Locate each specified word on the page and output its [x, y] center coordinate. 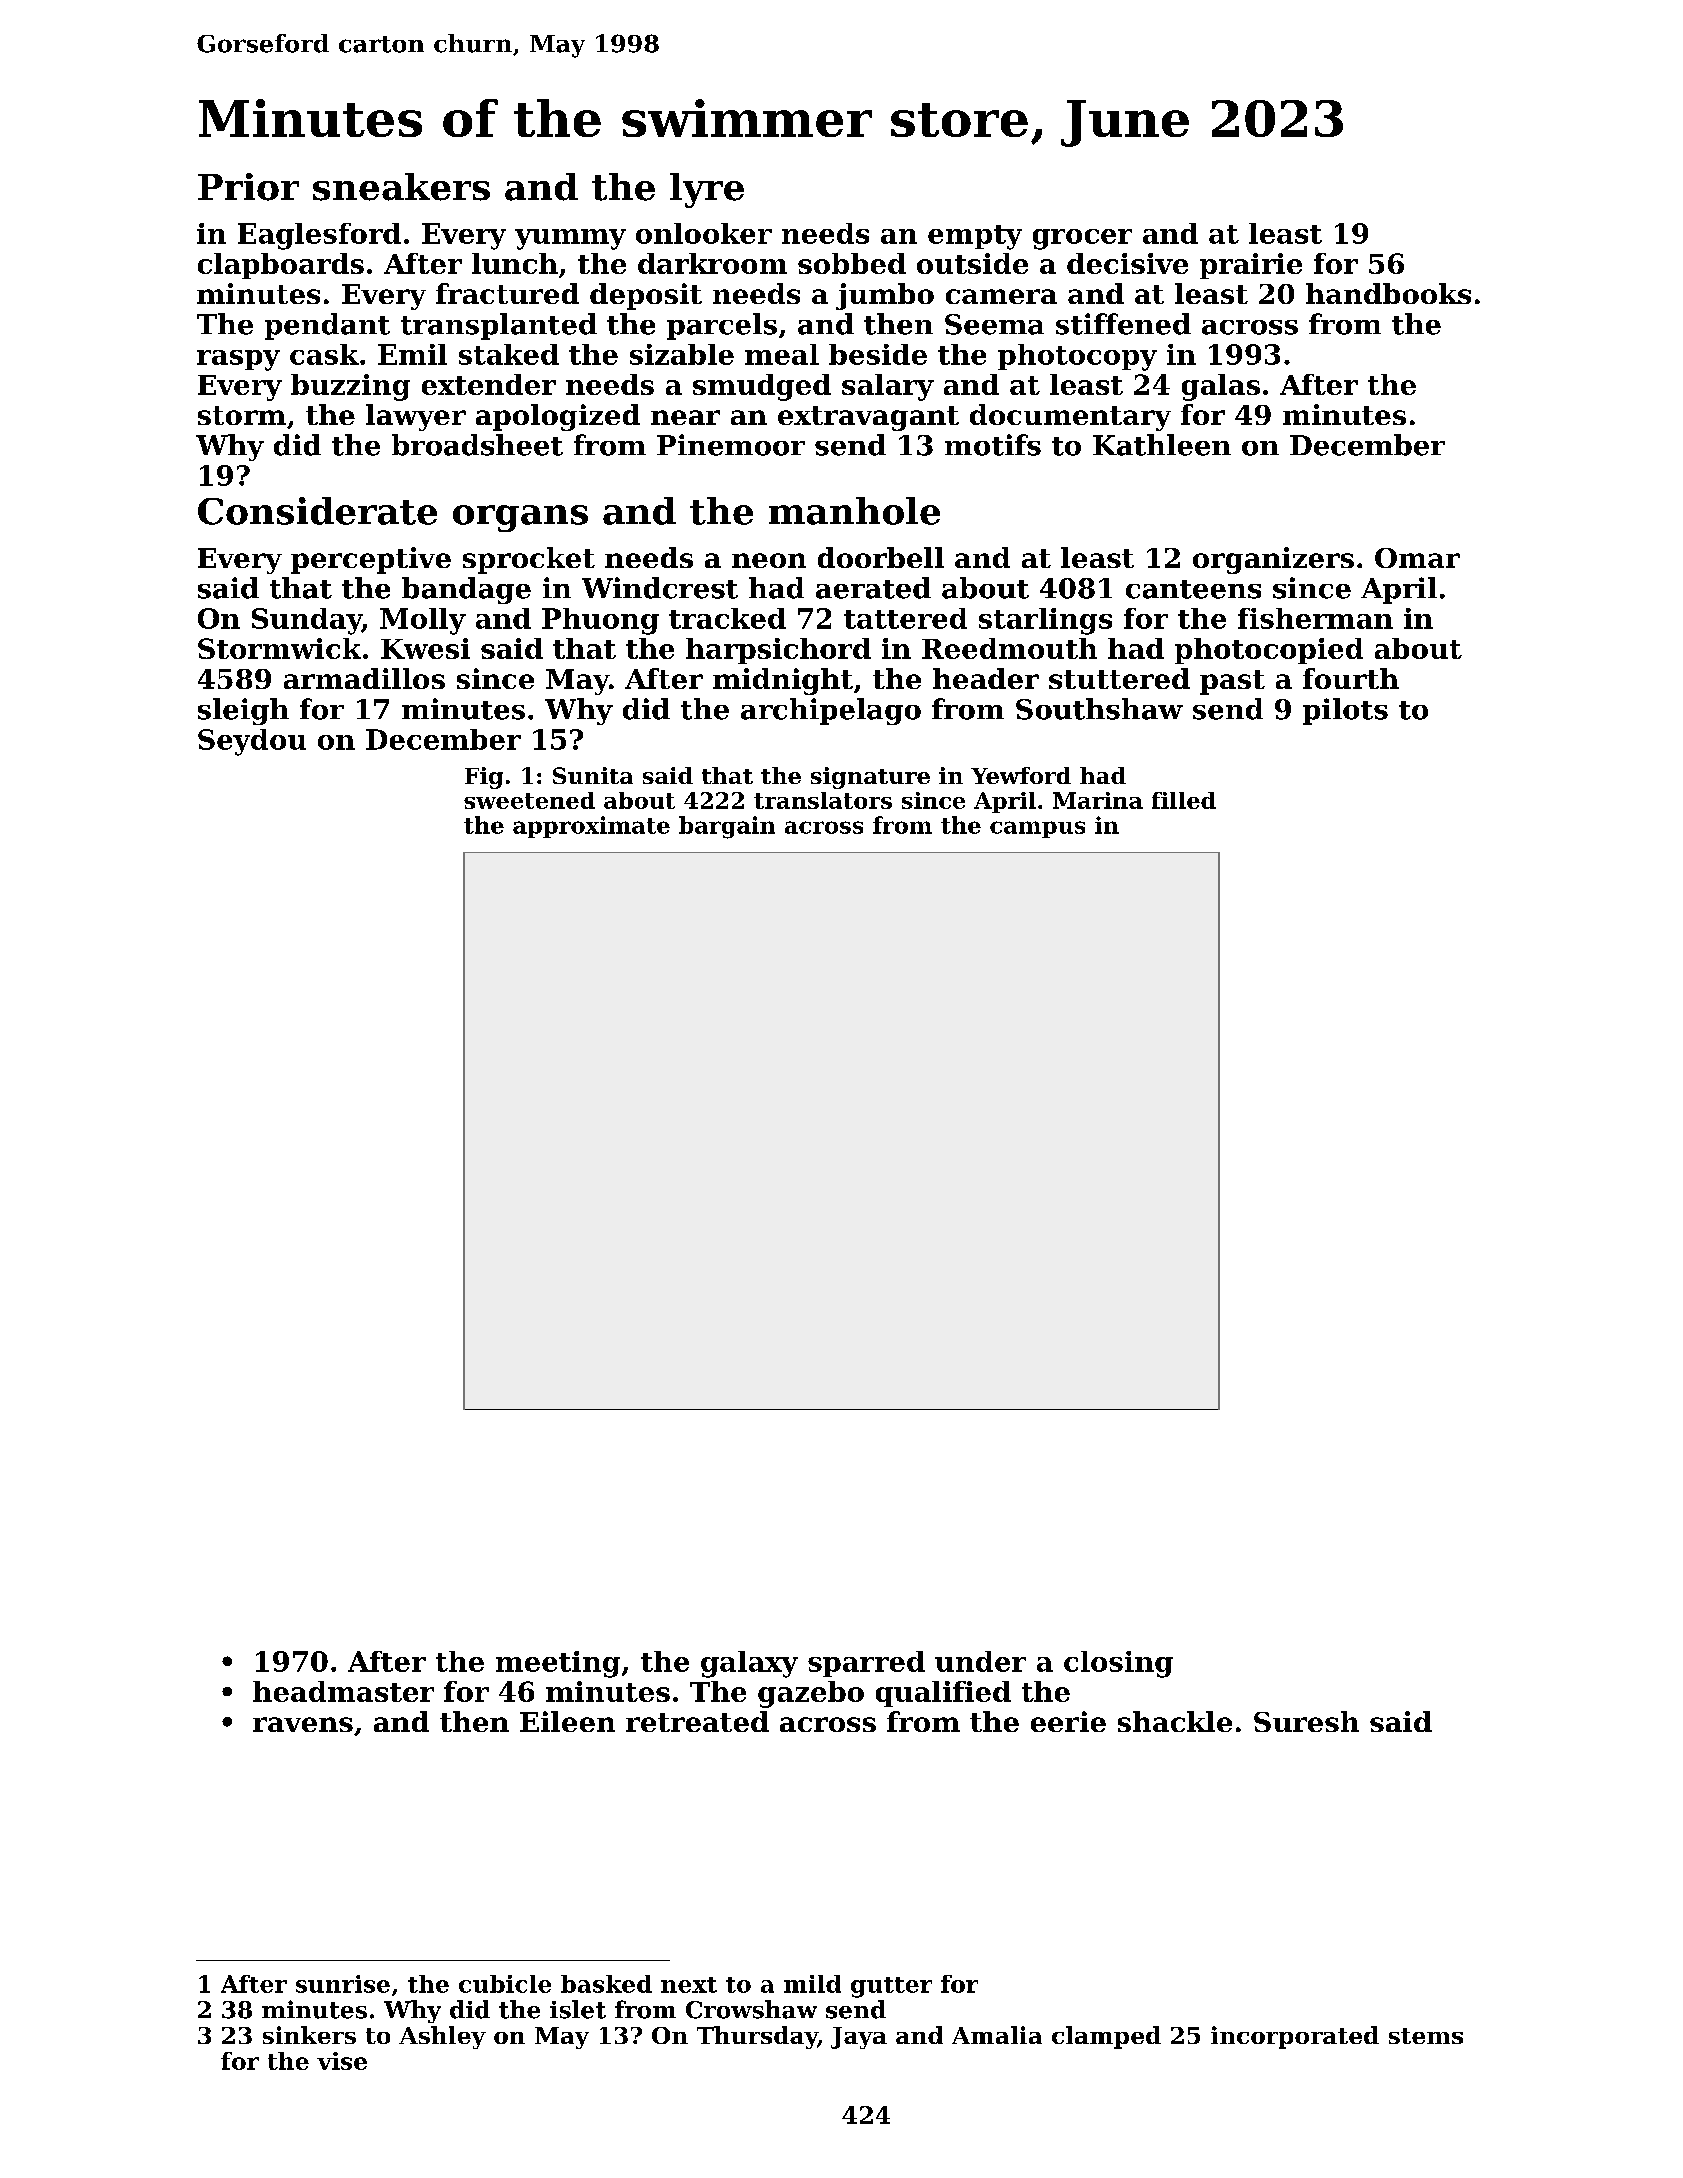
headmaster [343, 1691]
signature [870, 778]
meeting [558, 1664]
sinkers [309, 2035]
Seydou [252, 742]
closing [1118, 1664]
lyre [707, 190]
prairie [1251, 266]
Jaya [859, 2038]
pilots [1345, 711]
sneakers [401, 187]
